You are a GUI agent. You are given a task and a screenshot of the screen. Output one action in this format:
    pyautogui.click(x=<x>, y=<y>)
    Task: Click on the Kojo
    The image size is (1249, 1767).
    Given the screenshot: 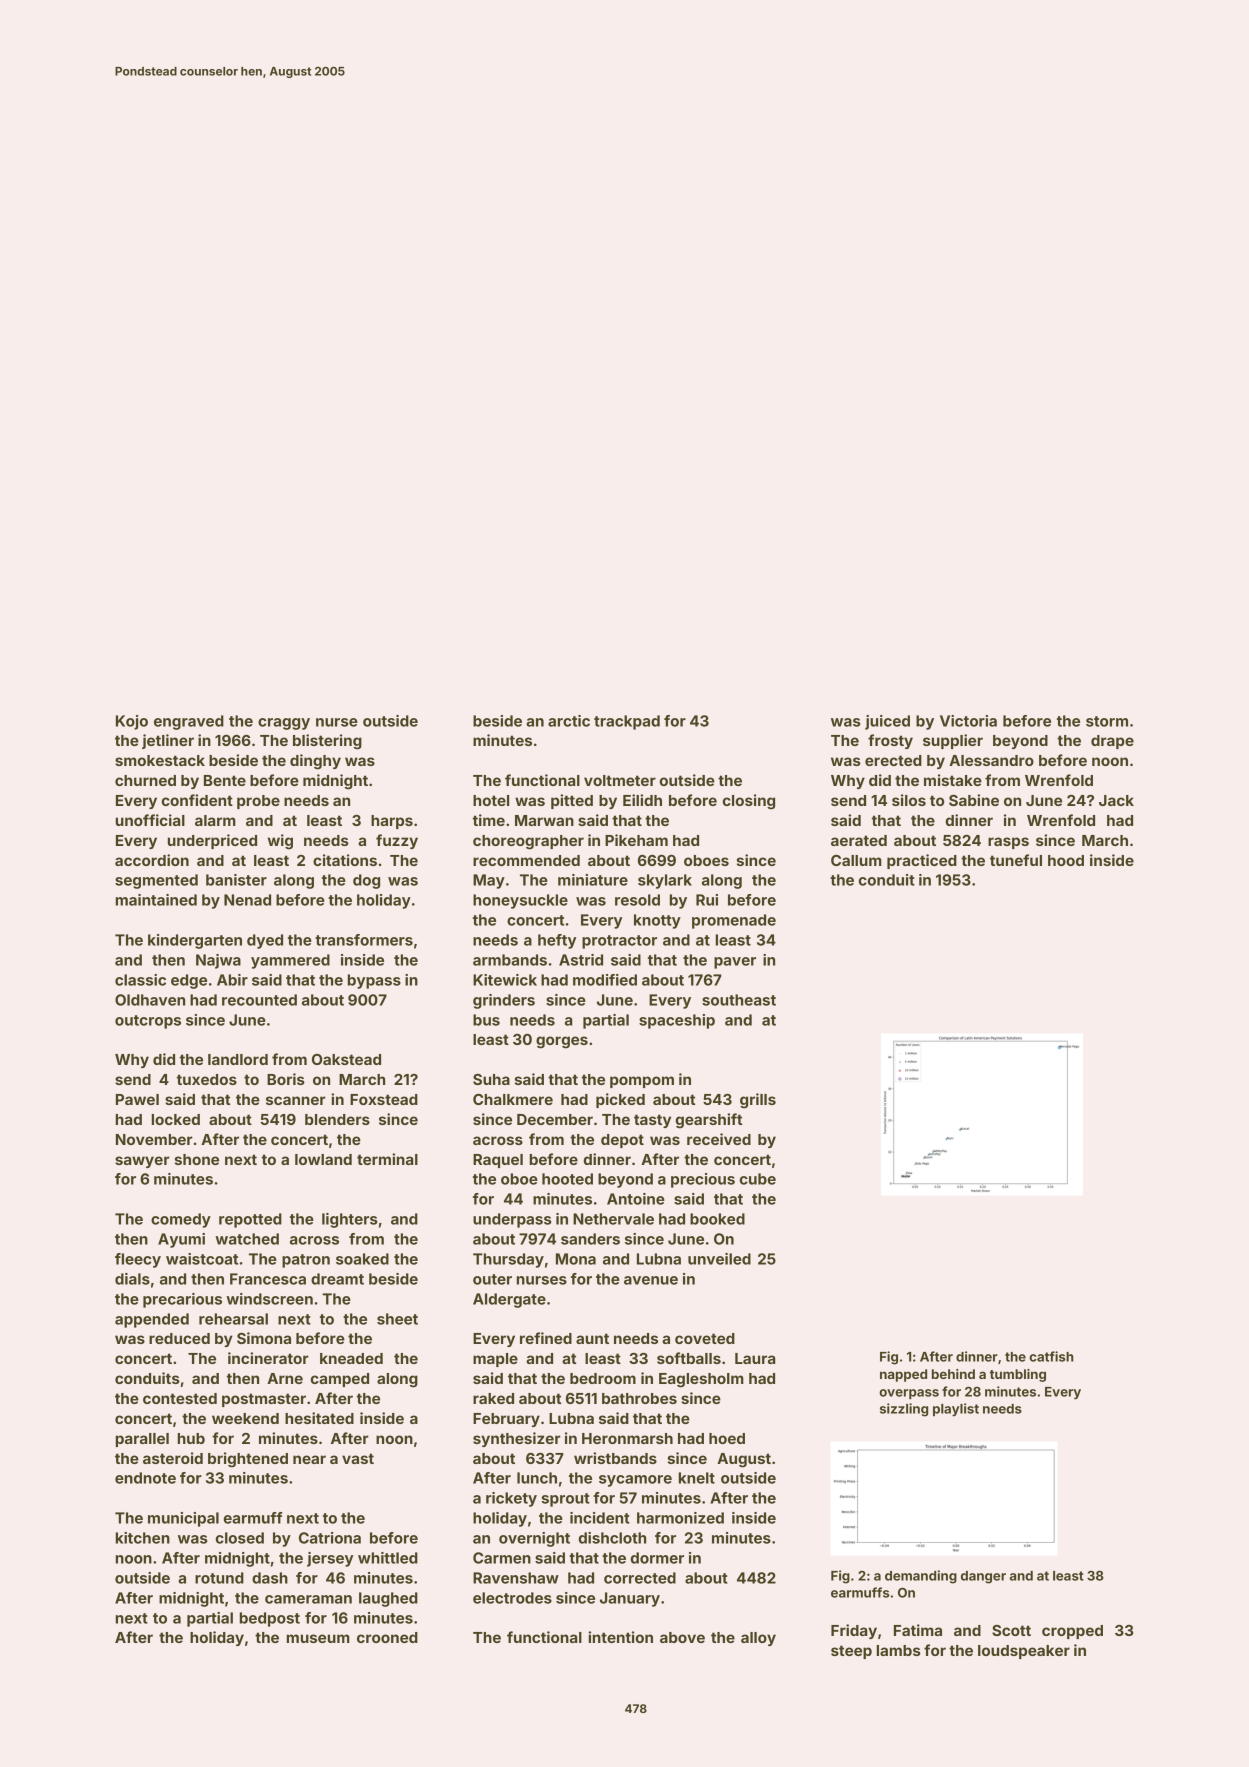 What is the action you would take?
    pyautogui.click(x=132, y=722)
